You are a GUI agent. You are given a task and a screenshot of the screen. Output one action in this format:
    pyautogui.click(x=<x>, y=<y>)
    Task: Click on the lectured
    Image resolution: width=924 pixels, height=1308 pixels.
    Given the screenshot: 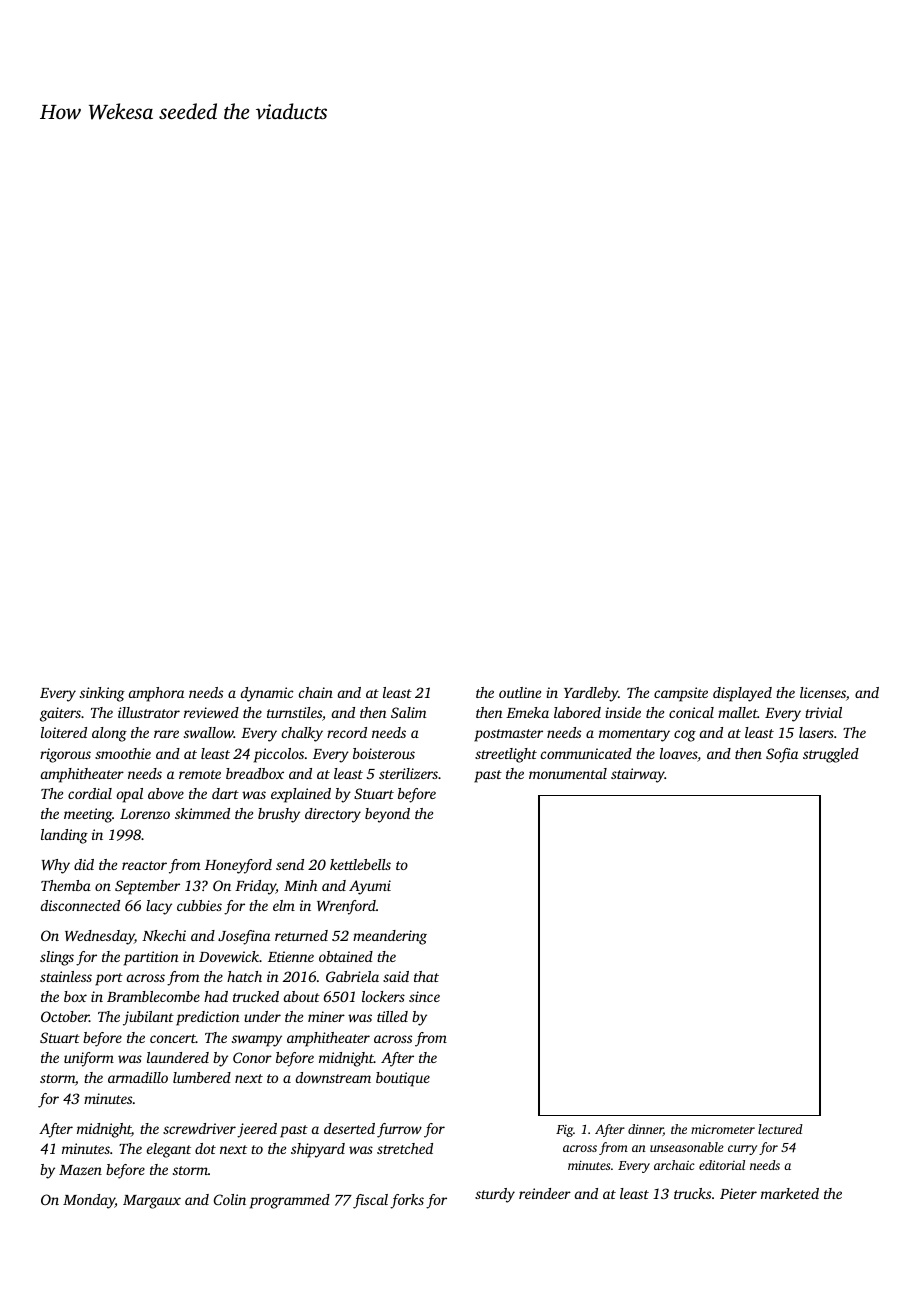 What is the action you would take?
    pyautogui.click(x=780, y=1129)
